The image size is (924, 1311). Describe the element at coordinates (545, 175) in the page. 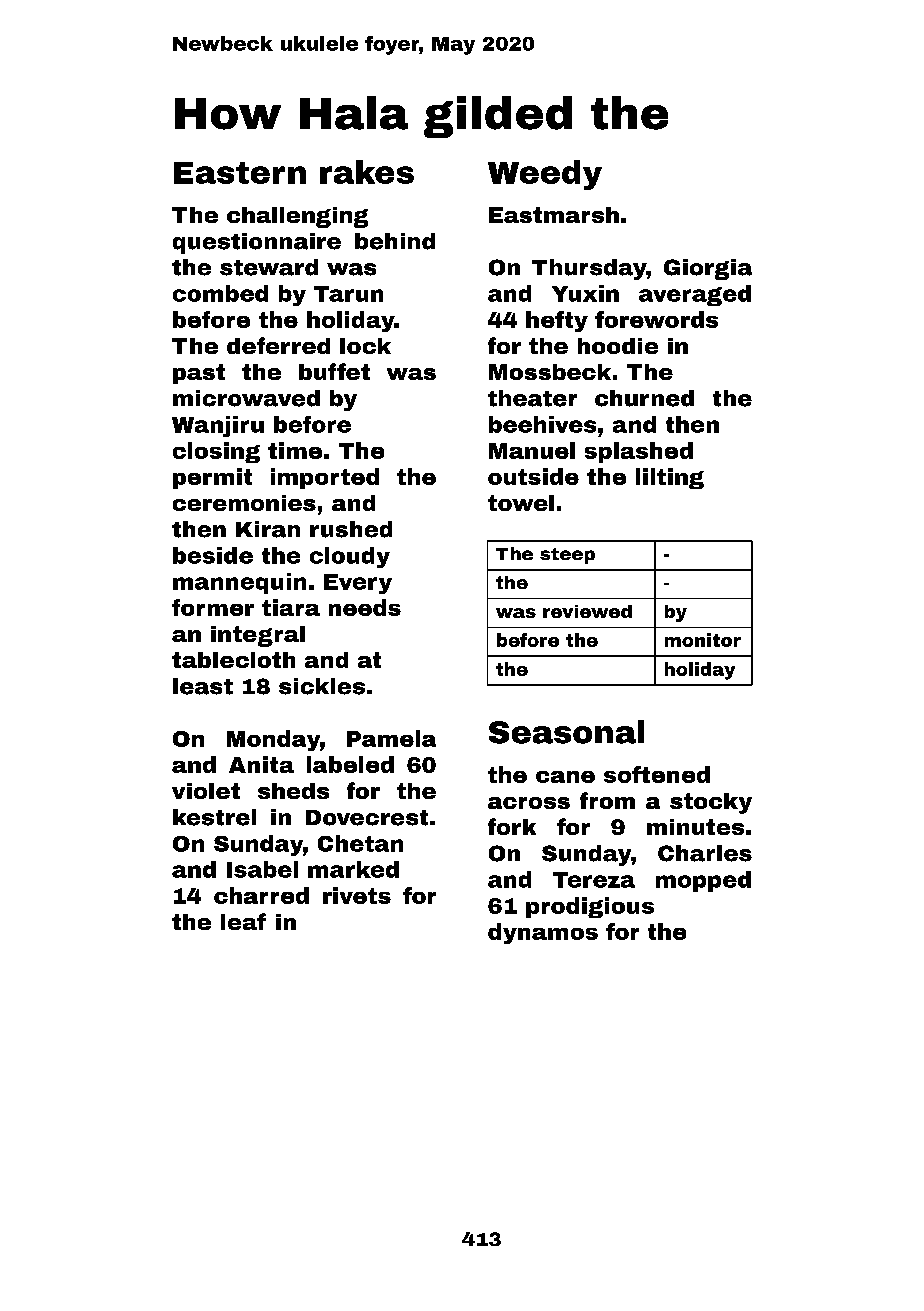

I see `Weedy` at that location.
